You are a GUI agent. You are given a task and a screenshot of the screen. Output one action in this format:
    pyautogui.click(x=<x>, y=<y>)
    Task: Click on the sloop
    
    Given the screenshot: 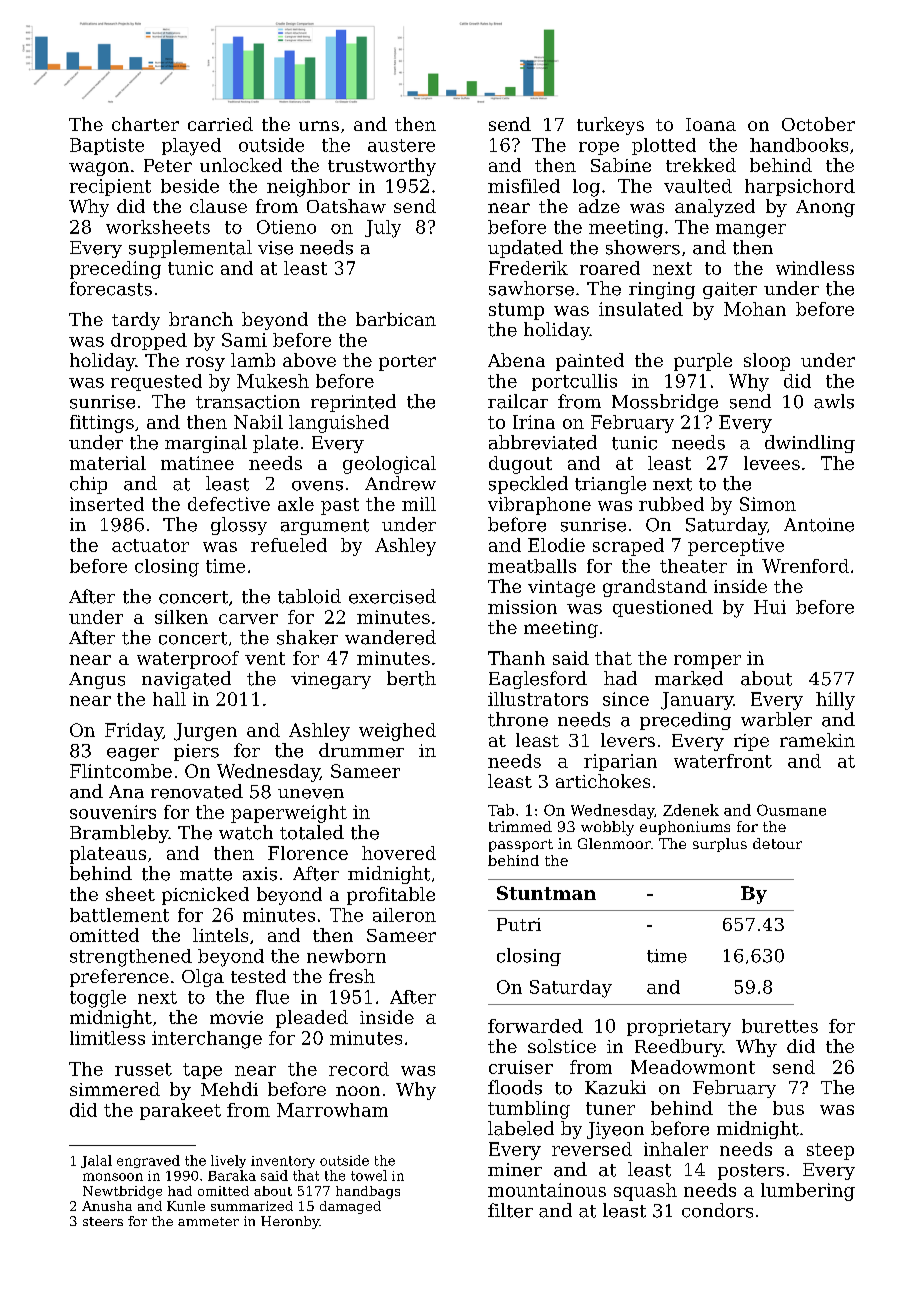 What is the action you would take?
    pyautogui.click(x=767, y=362)
